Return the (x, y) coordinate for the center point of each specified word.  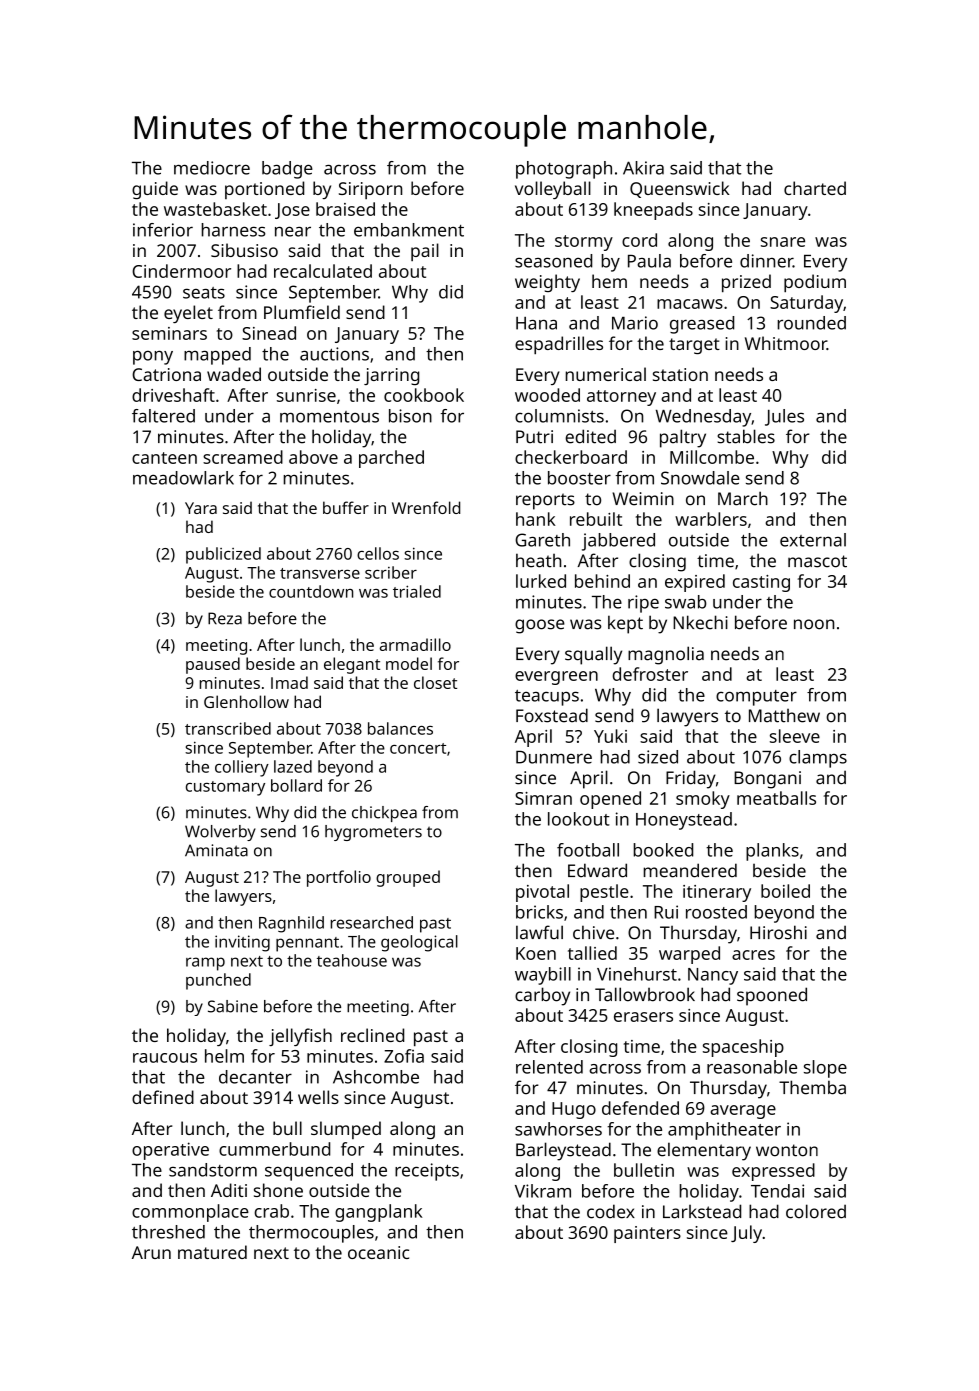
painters (647, 1234)
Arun (151, 1252)
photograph (564, 170)
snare (783, 242)
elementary (704, 1151)
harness (233, 230)
